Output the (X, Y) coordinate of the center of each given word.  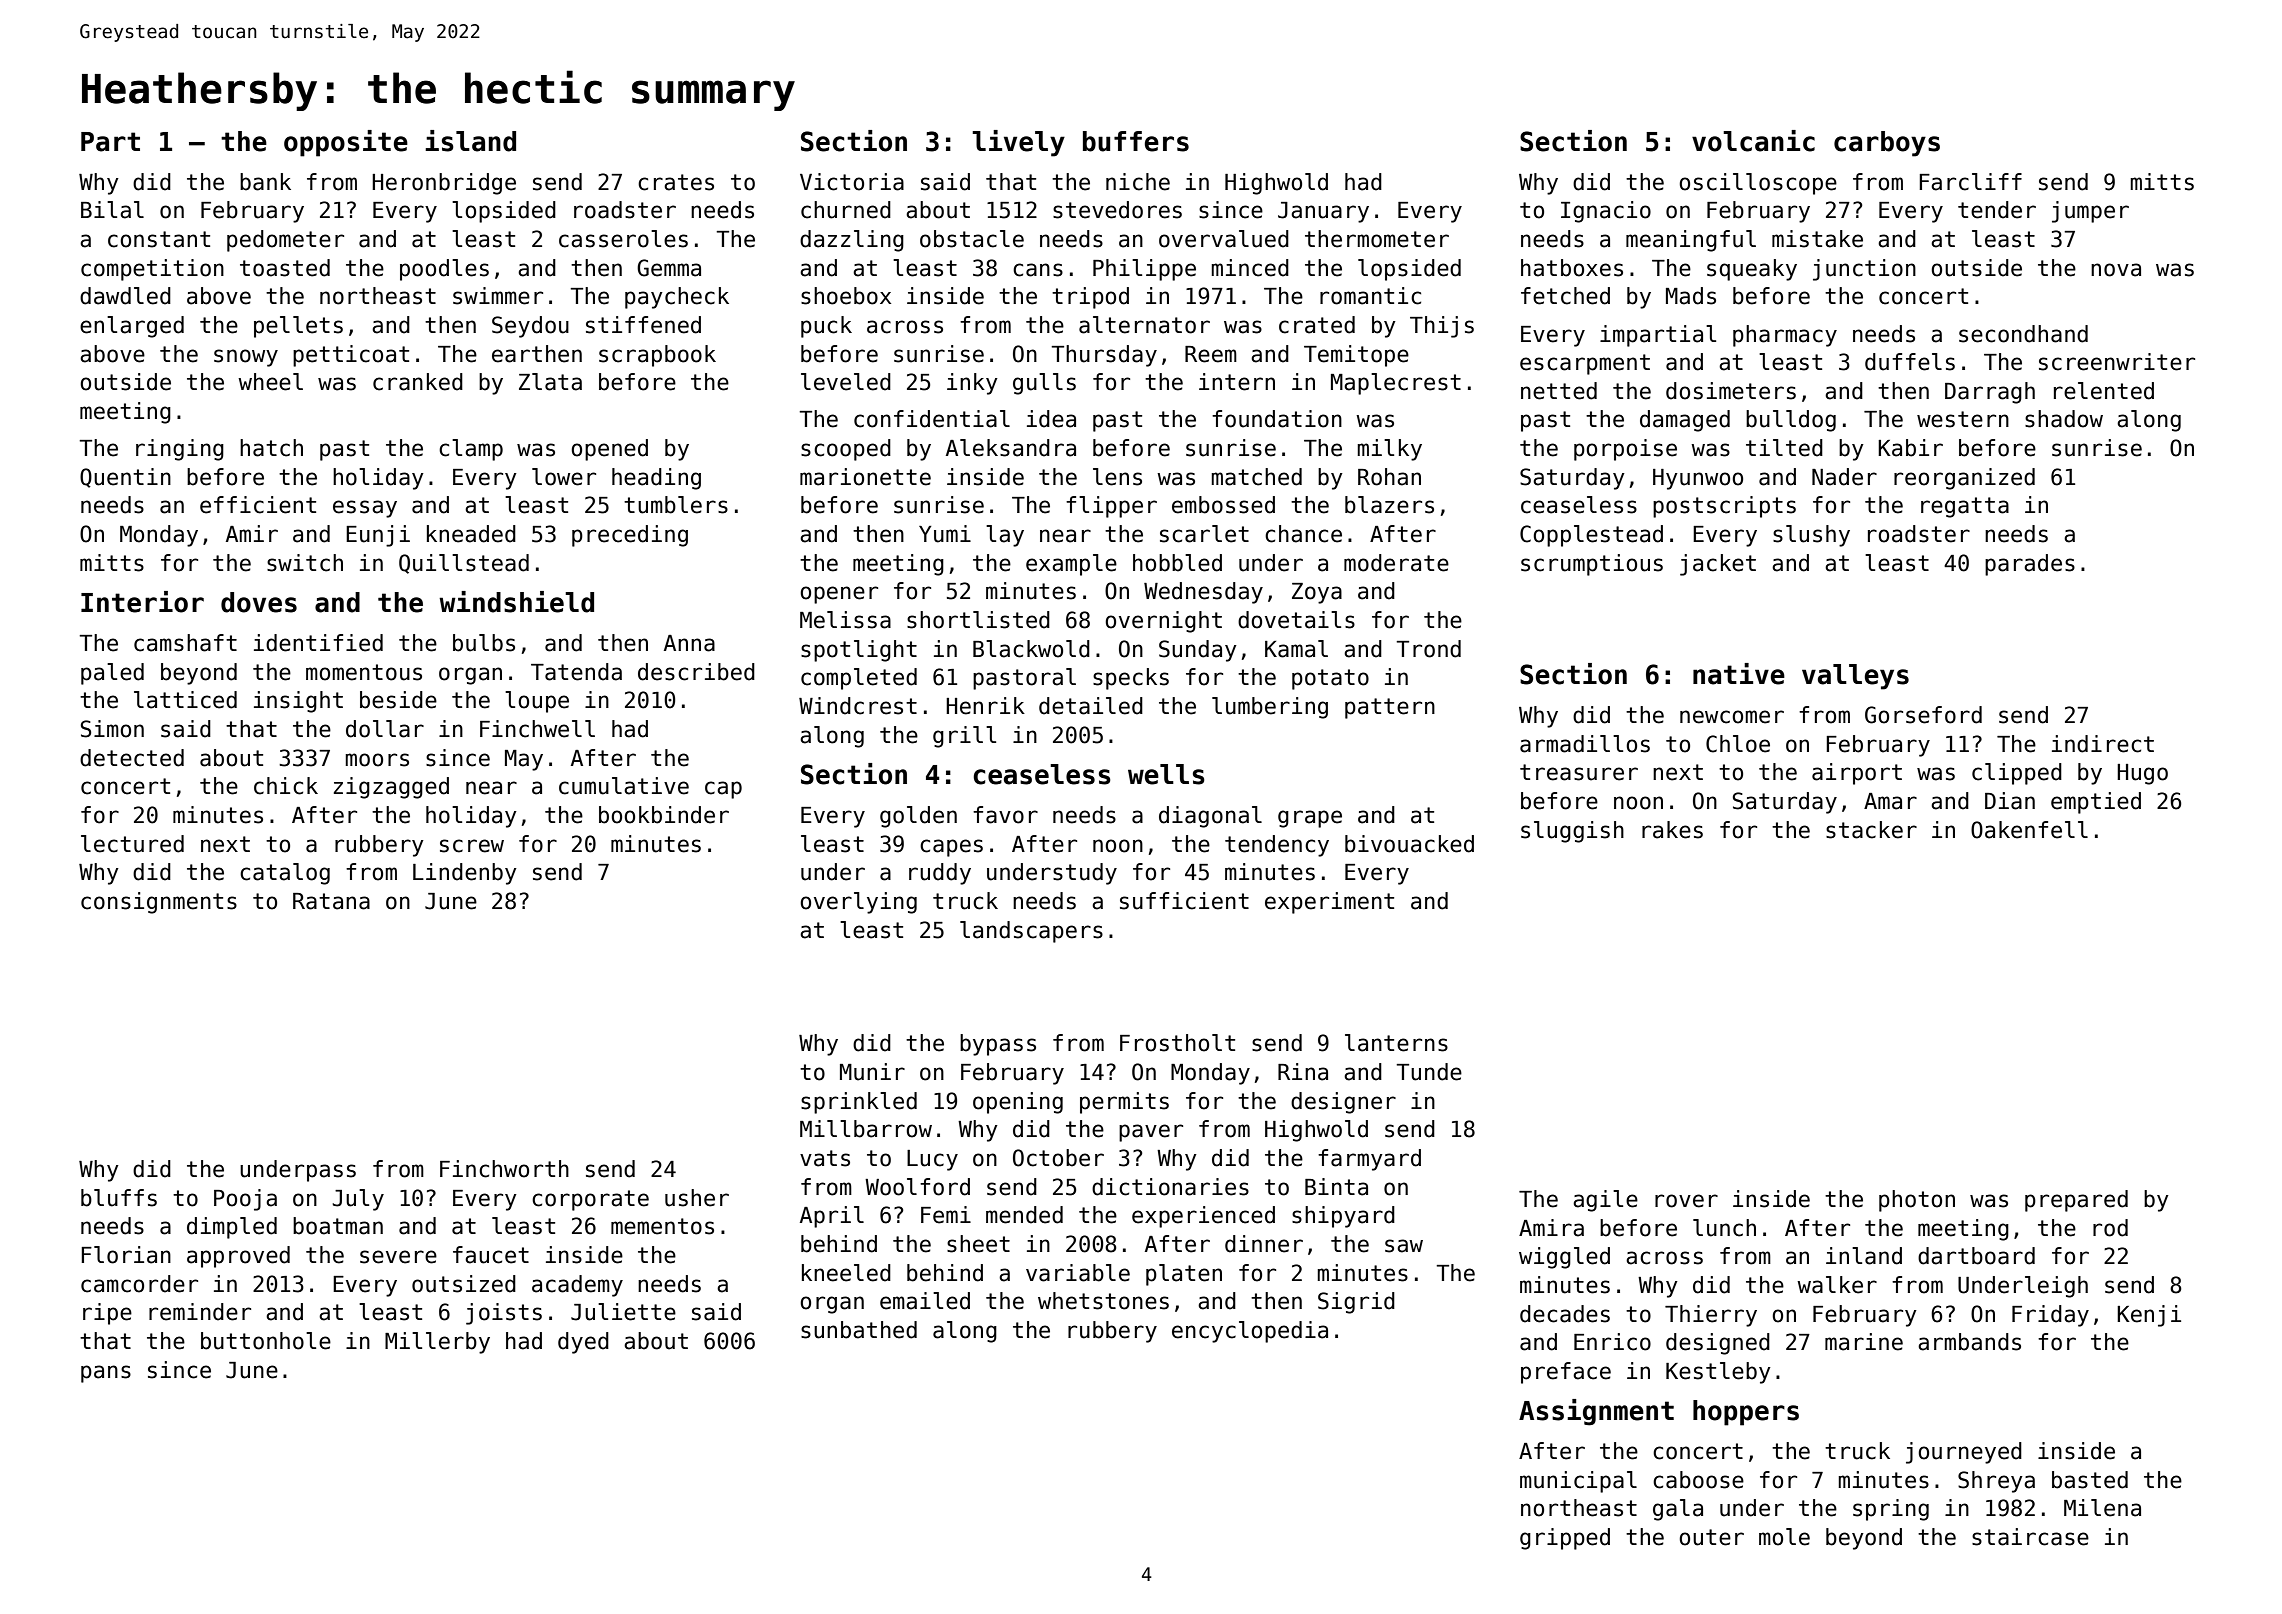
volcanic (1753, 141)
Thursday (1104, 356)
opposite (346, 143)
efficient (258, 505)
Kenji (2149, 1316)
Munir (872, 1072)
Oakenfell (2029, 830)
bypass (998, 1045)
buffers (1136, 141)
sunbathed (859, 1330)
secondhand (2023, 334)
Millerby (437, 1343)
